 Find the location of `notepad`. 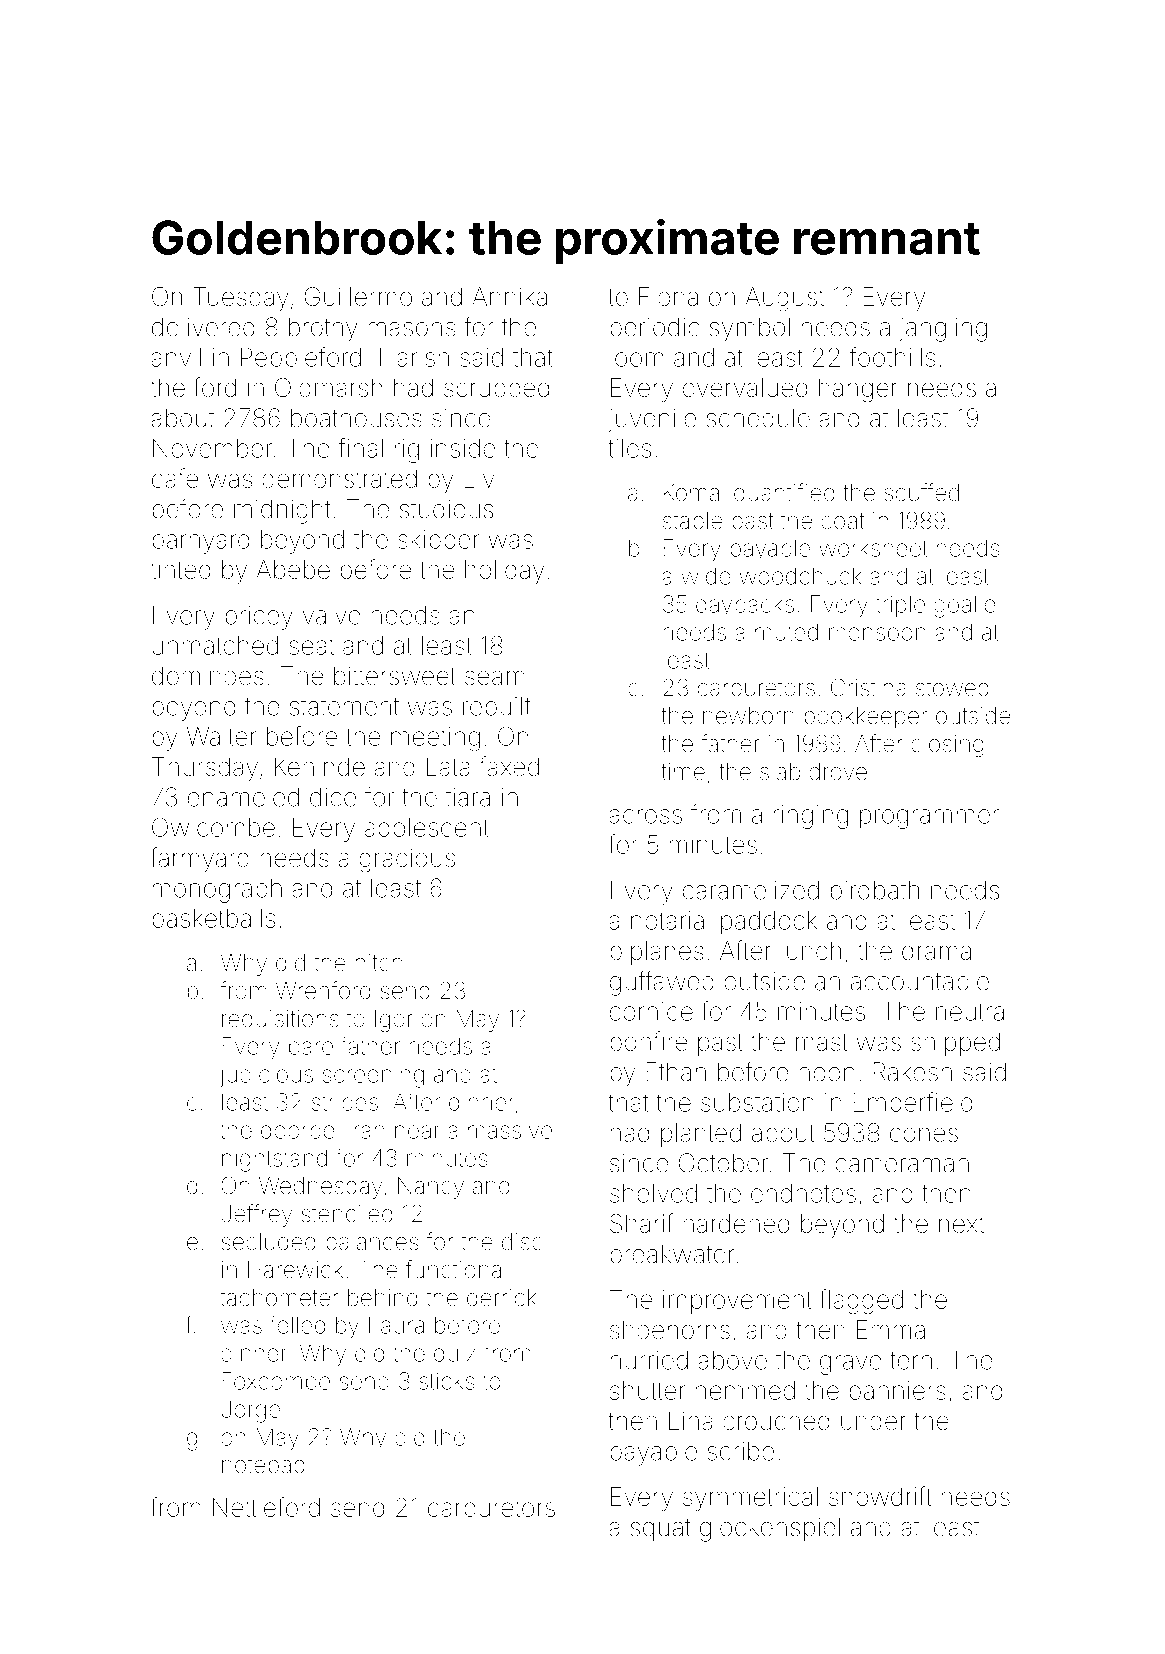

notepad is located at coordinates (263, 1467).
